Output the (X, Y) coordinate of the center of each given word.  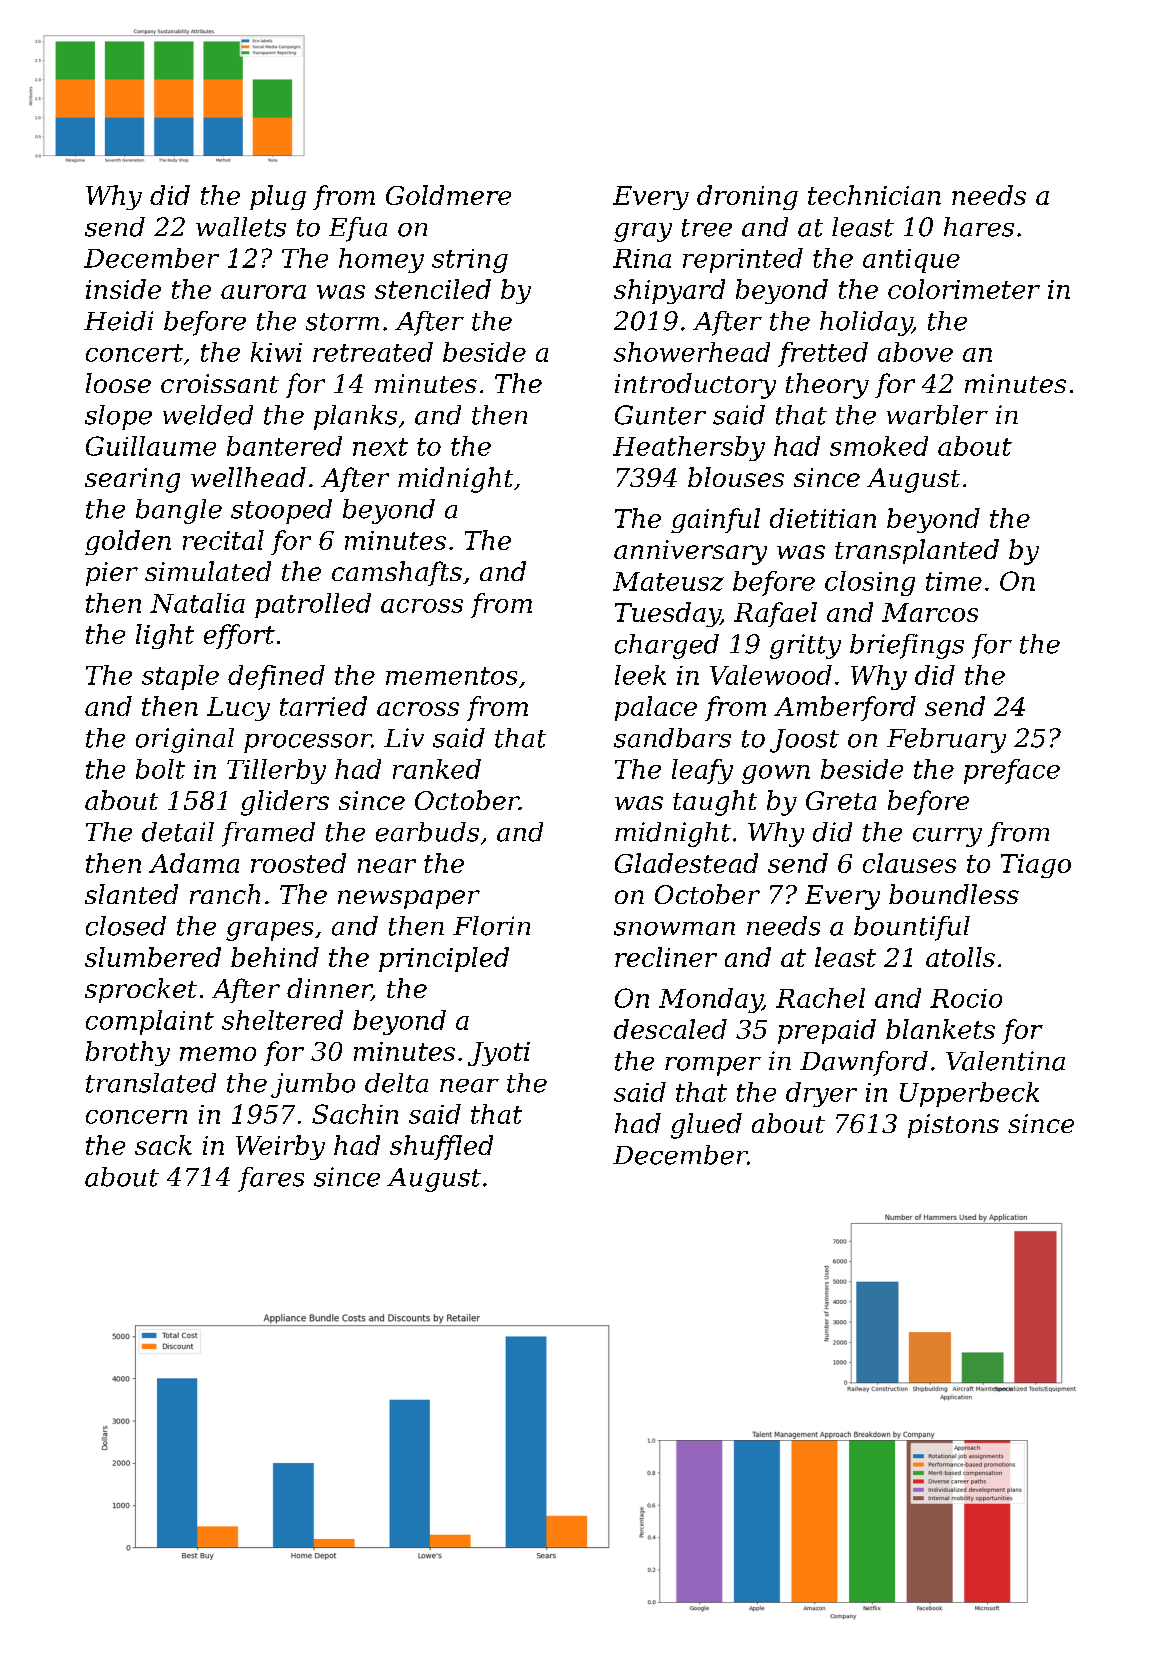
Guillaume (151, 446)
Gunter (660, 415)
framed (268, 834)
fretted (823, 354)
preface (1012, 771)
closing (870, 583)
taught (715, 803)
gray (643, 232)
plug (278, 197)
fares (271, 1179)
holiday (866, 323)
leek (640, 675)
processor (308, 743)
